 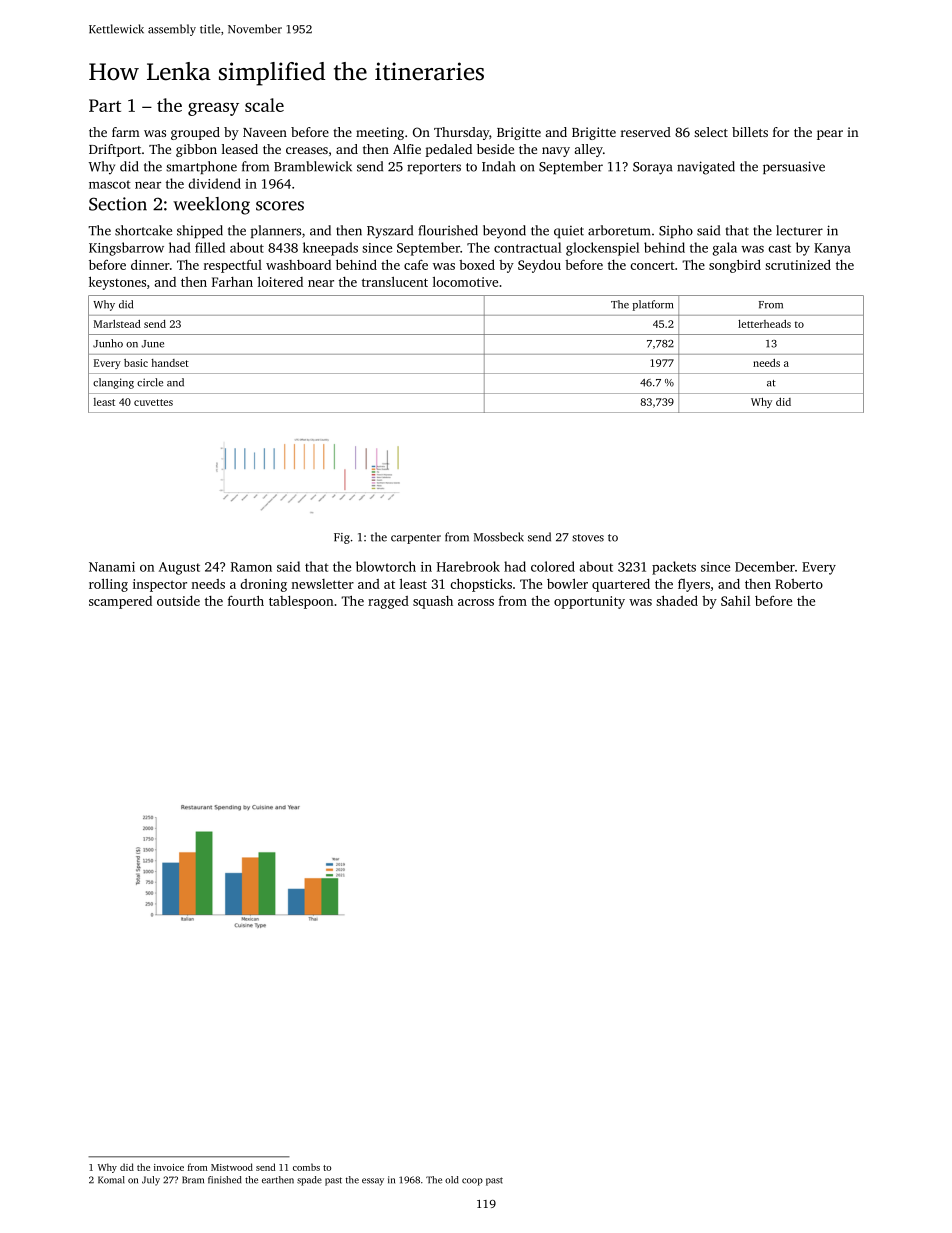 What do you see at coordinates (110, 184) in the document?
I see `mascot` at bounding box center [110, 184].
